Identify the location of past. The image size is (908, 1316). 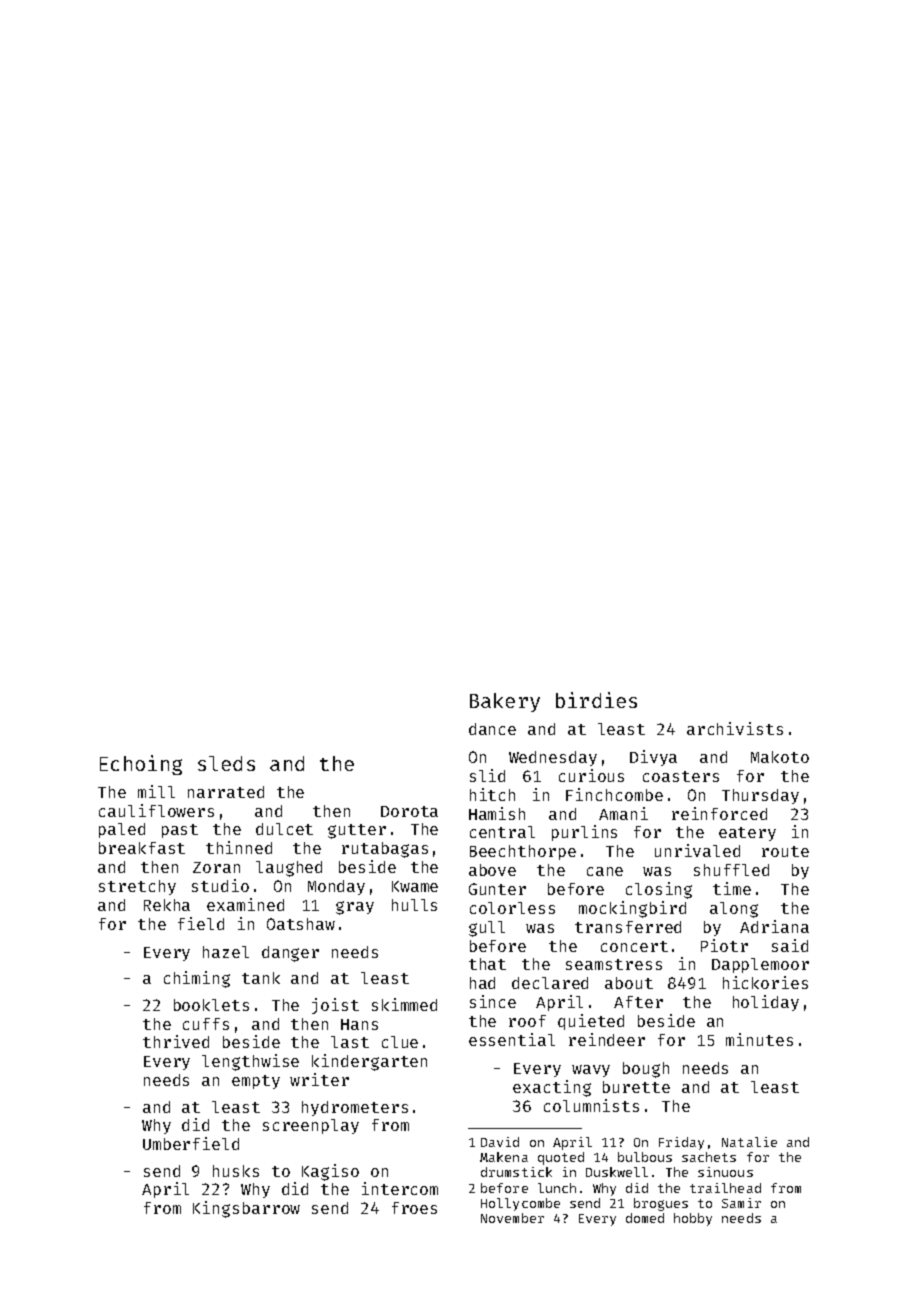
(180, 831).
